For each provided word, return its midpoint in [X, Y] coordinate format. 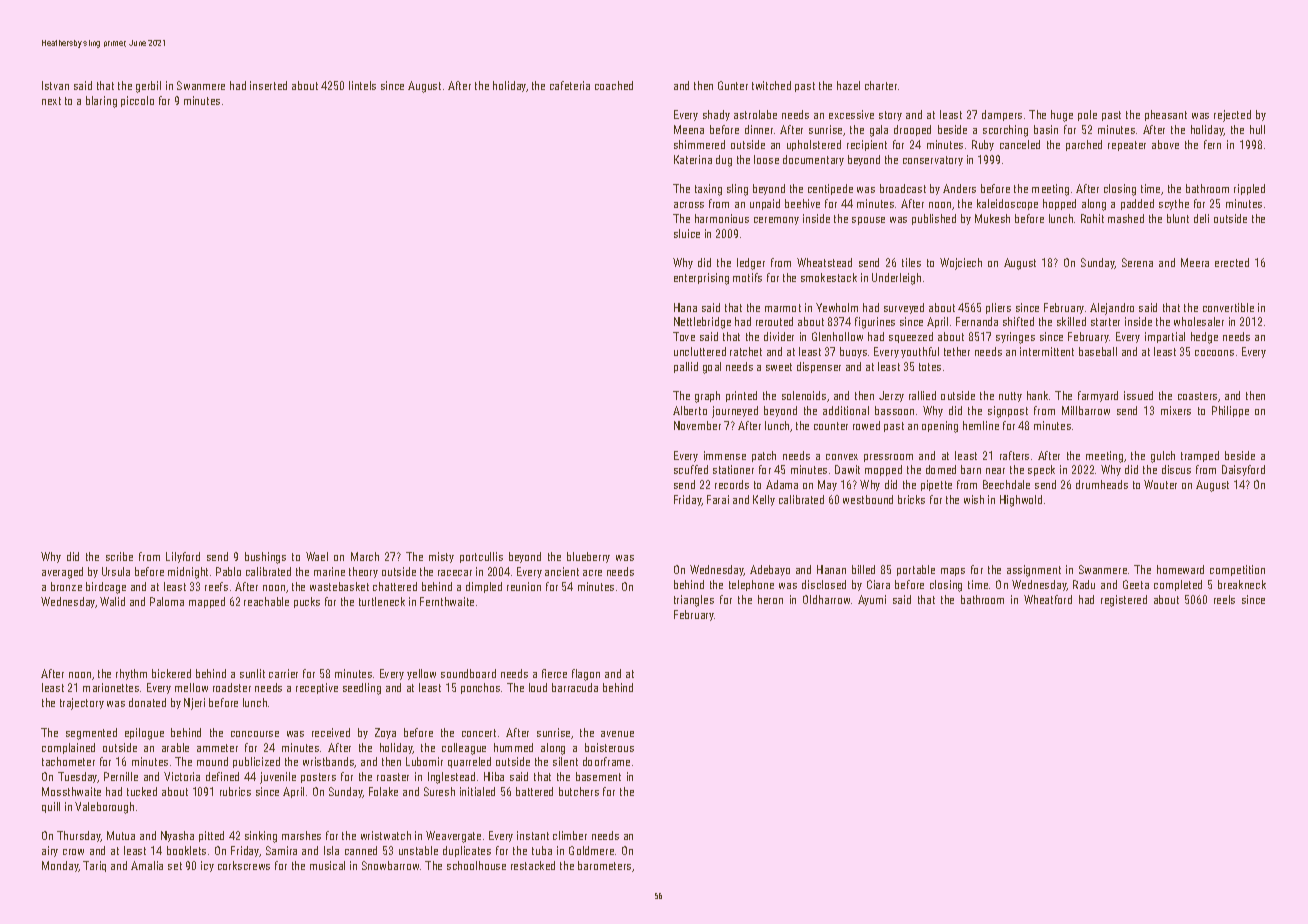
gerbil [148, 87]
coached [614, 85]
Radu [1084, 584]
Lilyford [183, 557]
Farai [718, 499]
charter [881, 85]
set [175, 866]
